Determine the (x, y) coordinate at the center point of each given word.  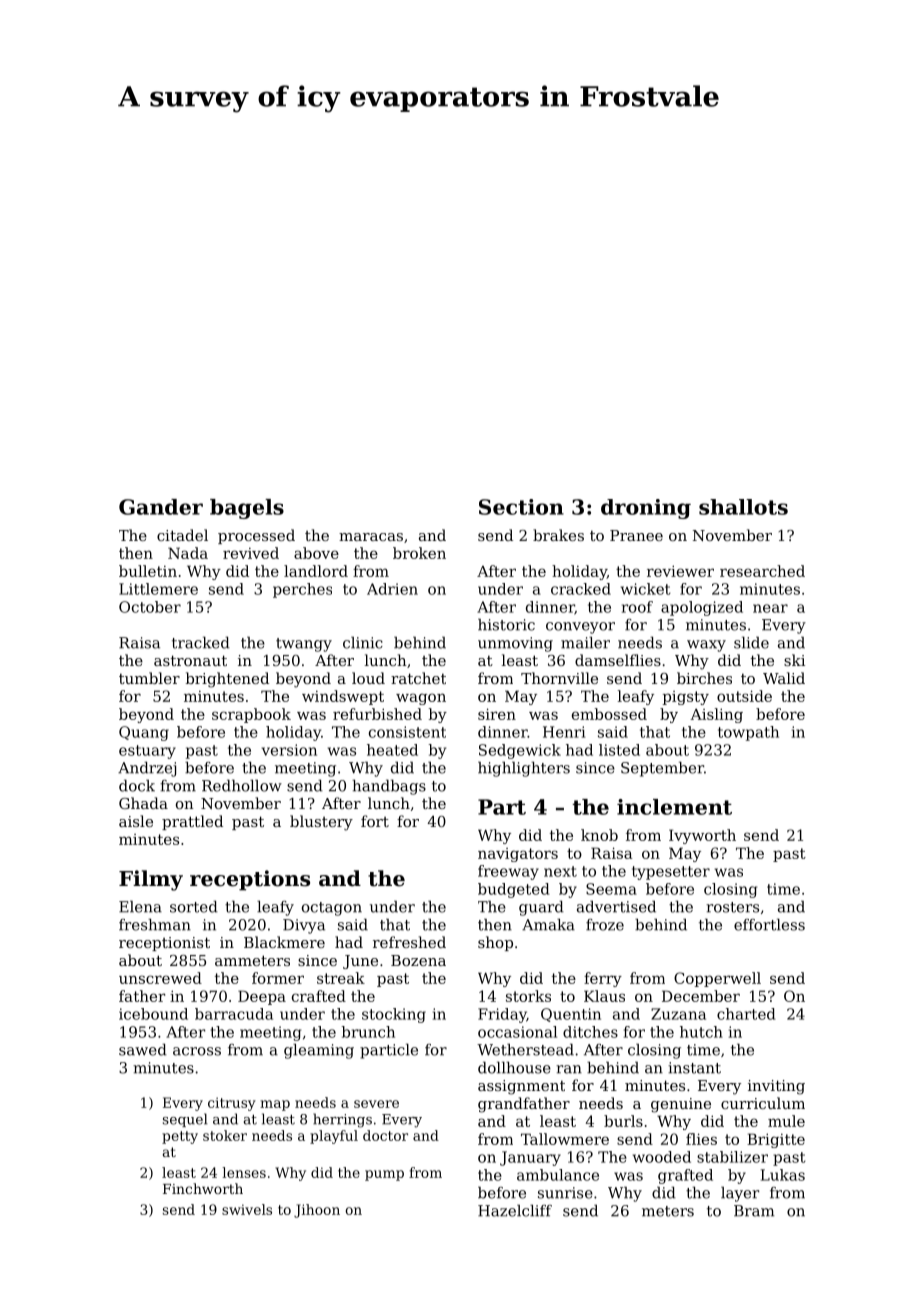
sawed (143, 1049)
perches (302, 590)
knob (599, 835)
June (360, 962)
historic (506, 624)
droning (646, 509)
